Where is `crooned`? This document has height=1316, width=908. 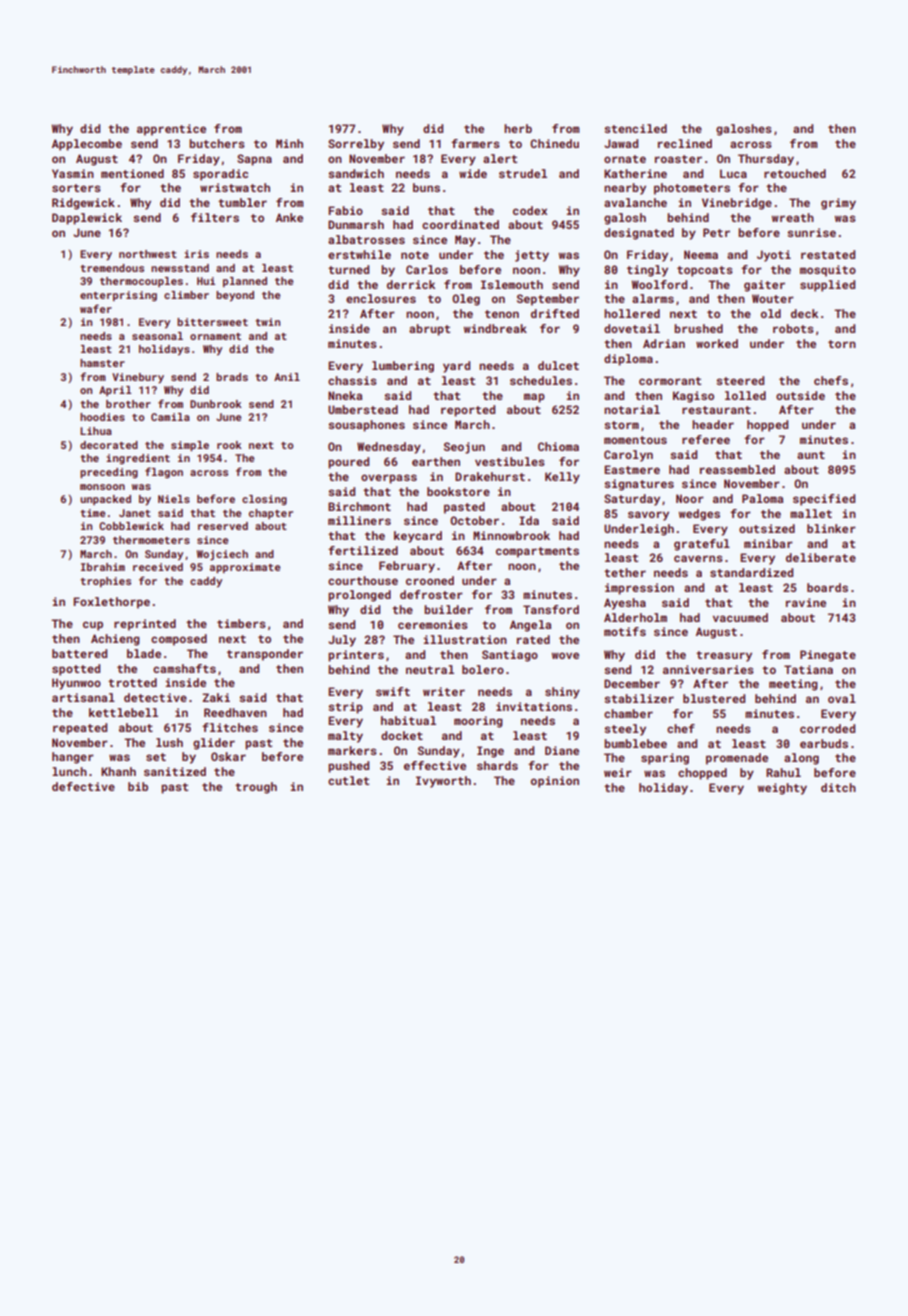 crooned is located at coordinates (430, 580).
